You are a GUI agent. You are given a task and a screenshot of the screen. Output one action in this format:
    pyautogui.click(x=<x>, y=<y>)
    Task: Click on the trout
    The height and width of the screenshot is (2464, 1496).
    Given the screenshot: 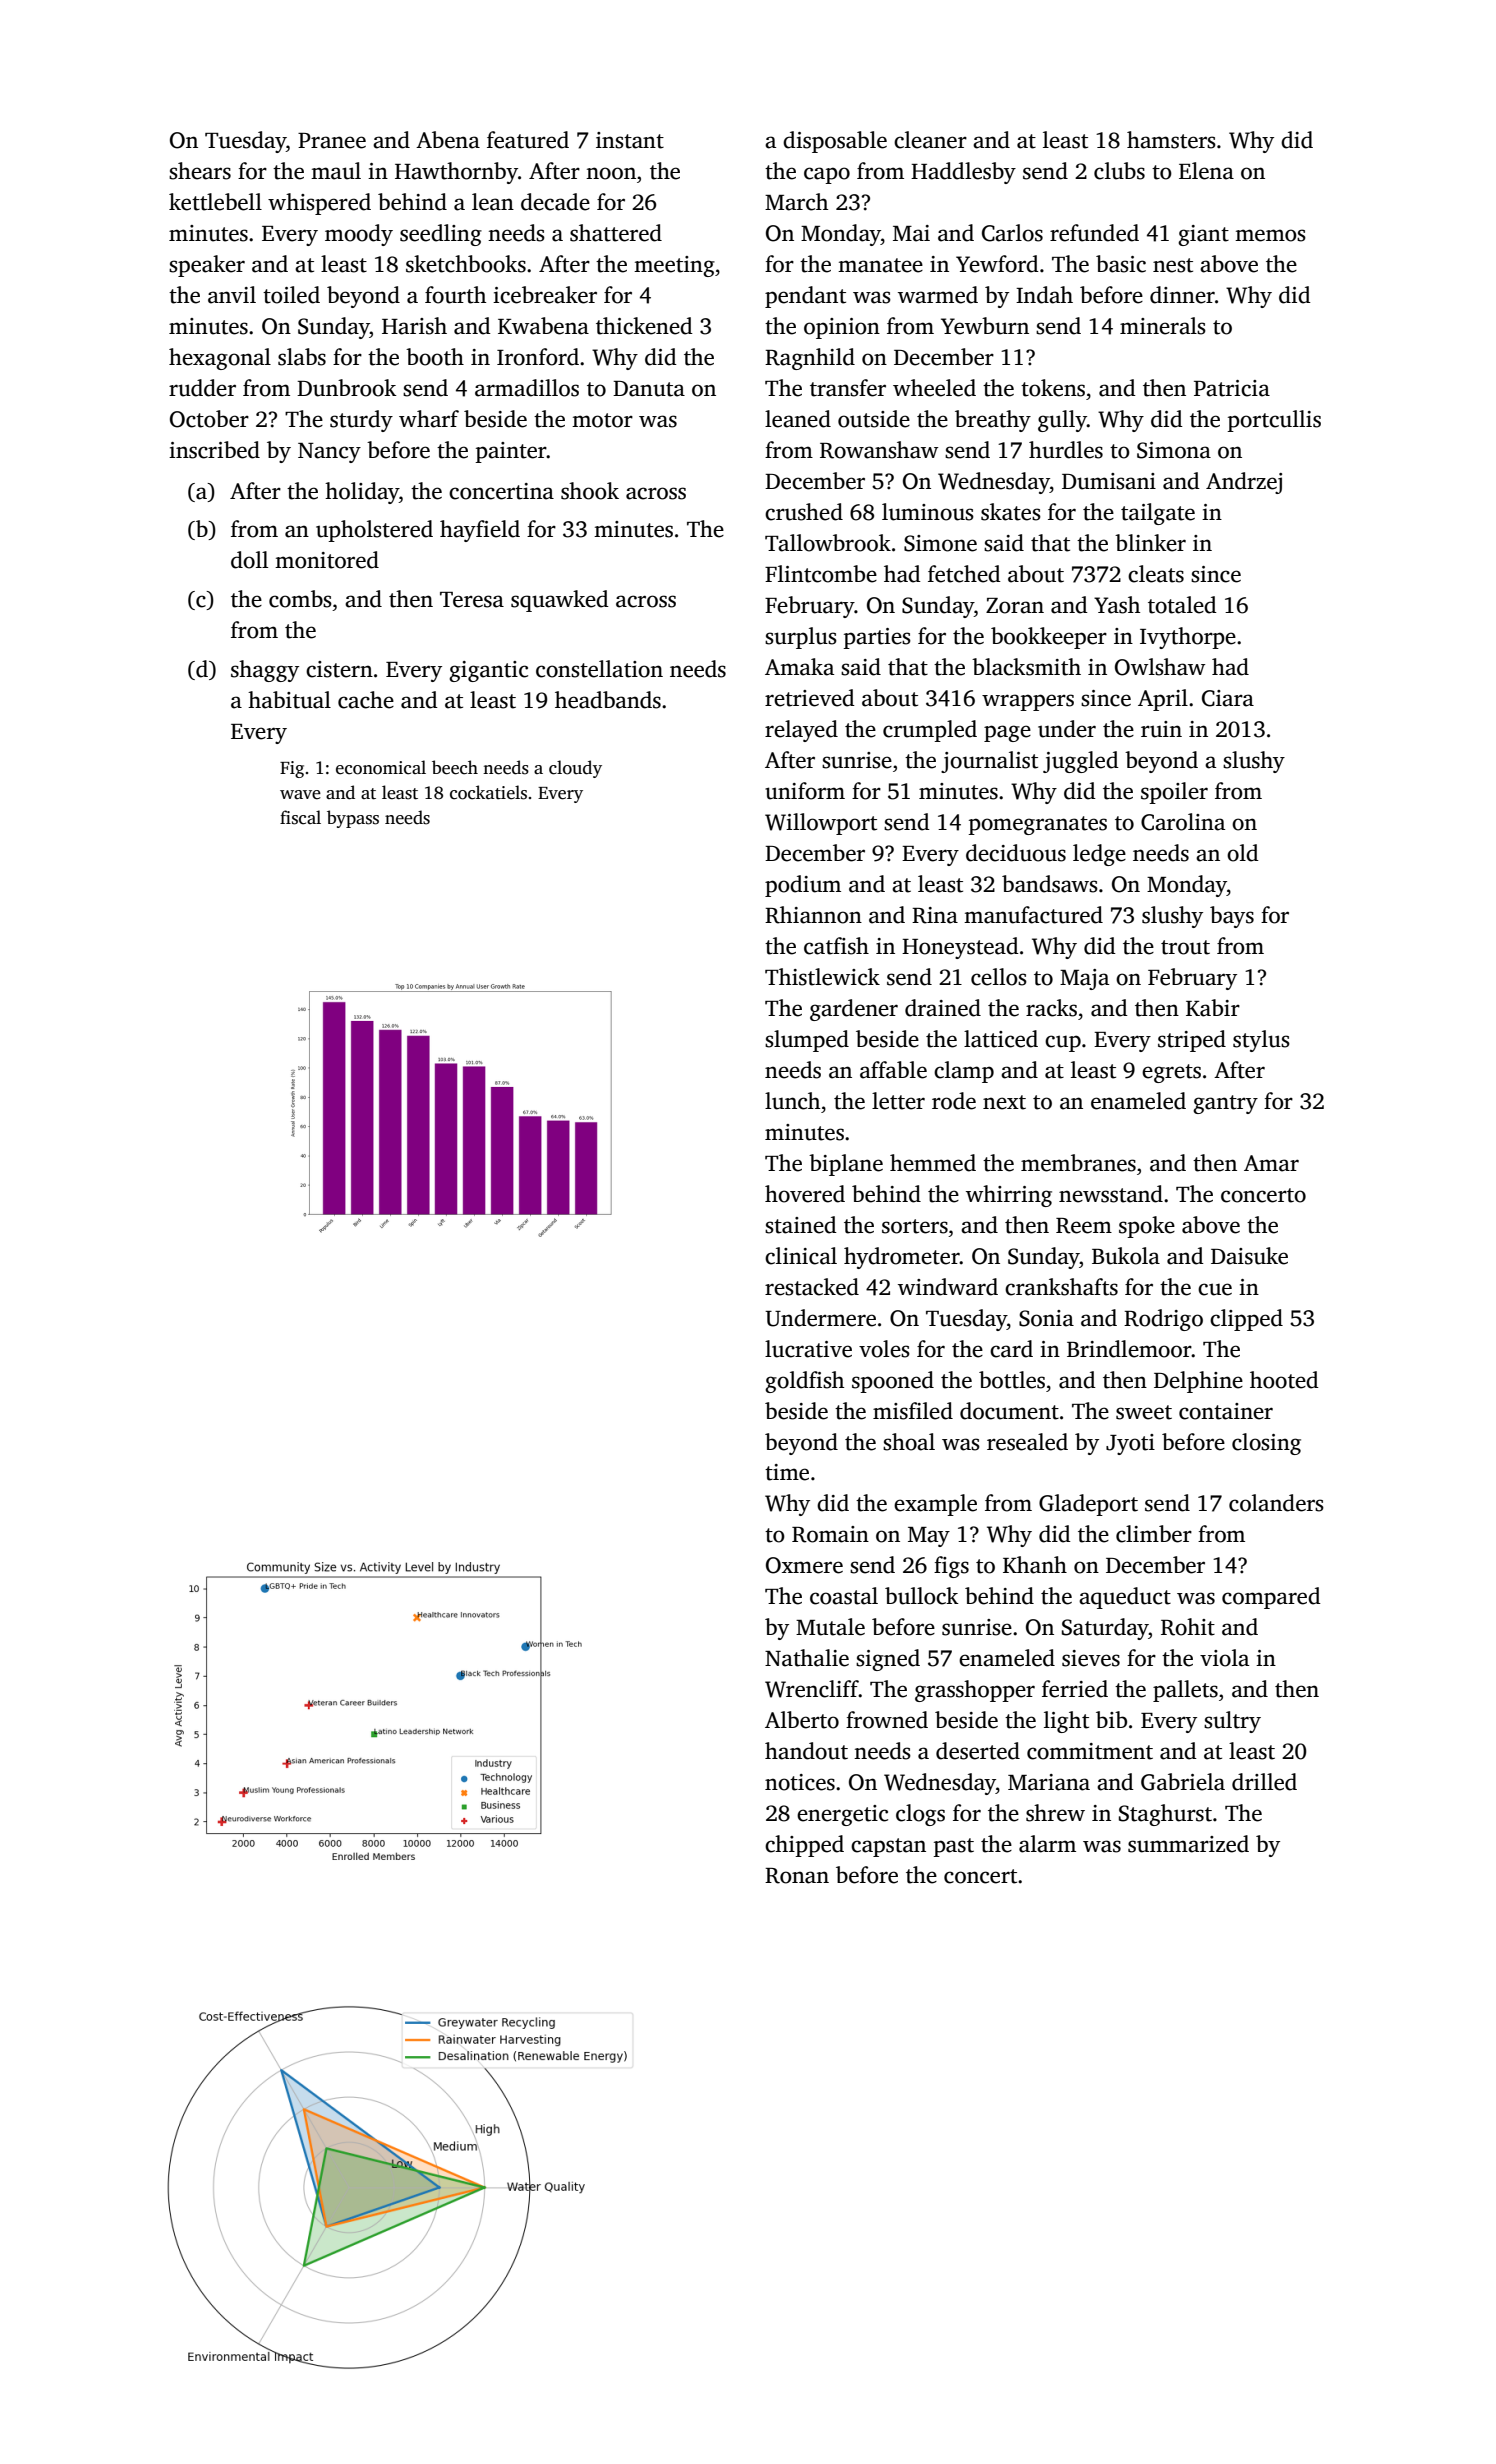 What is the action you would take?
    pyautogui.click(x=1185, y=947)
